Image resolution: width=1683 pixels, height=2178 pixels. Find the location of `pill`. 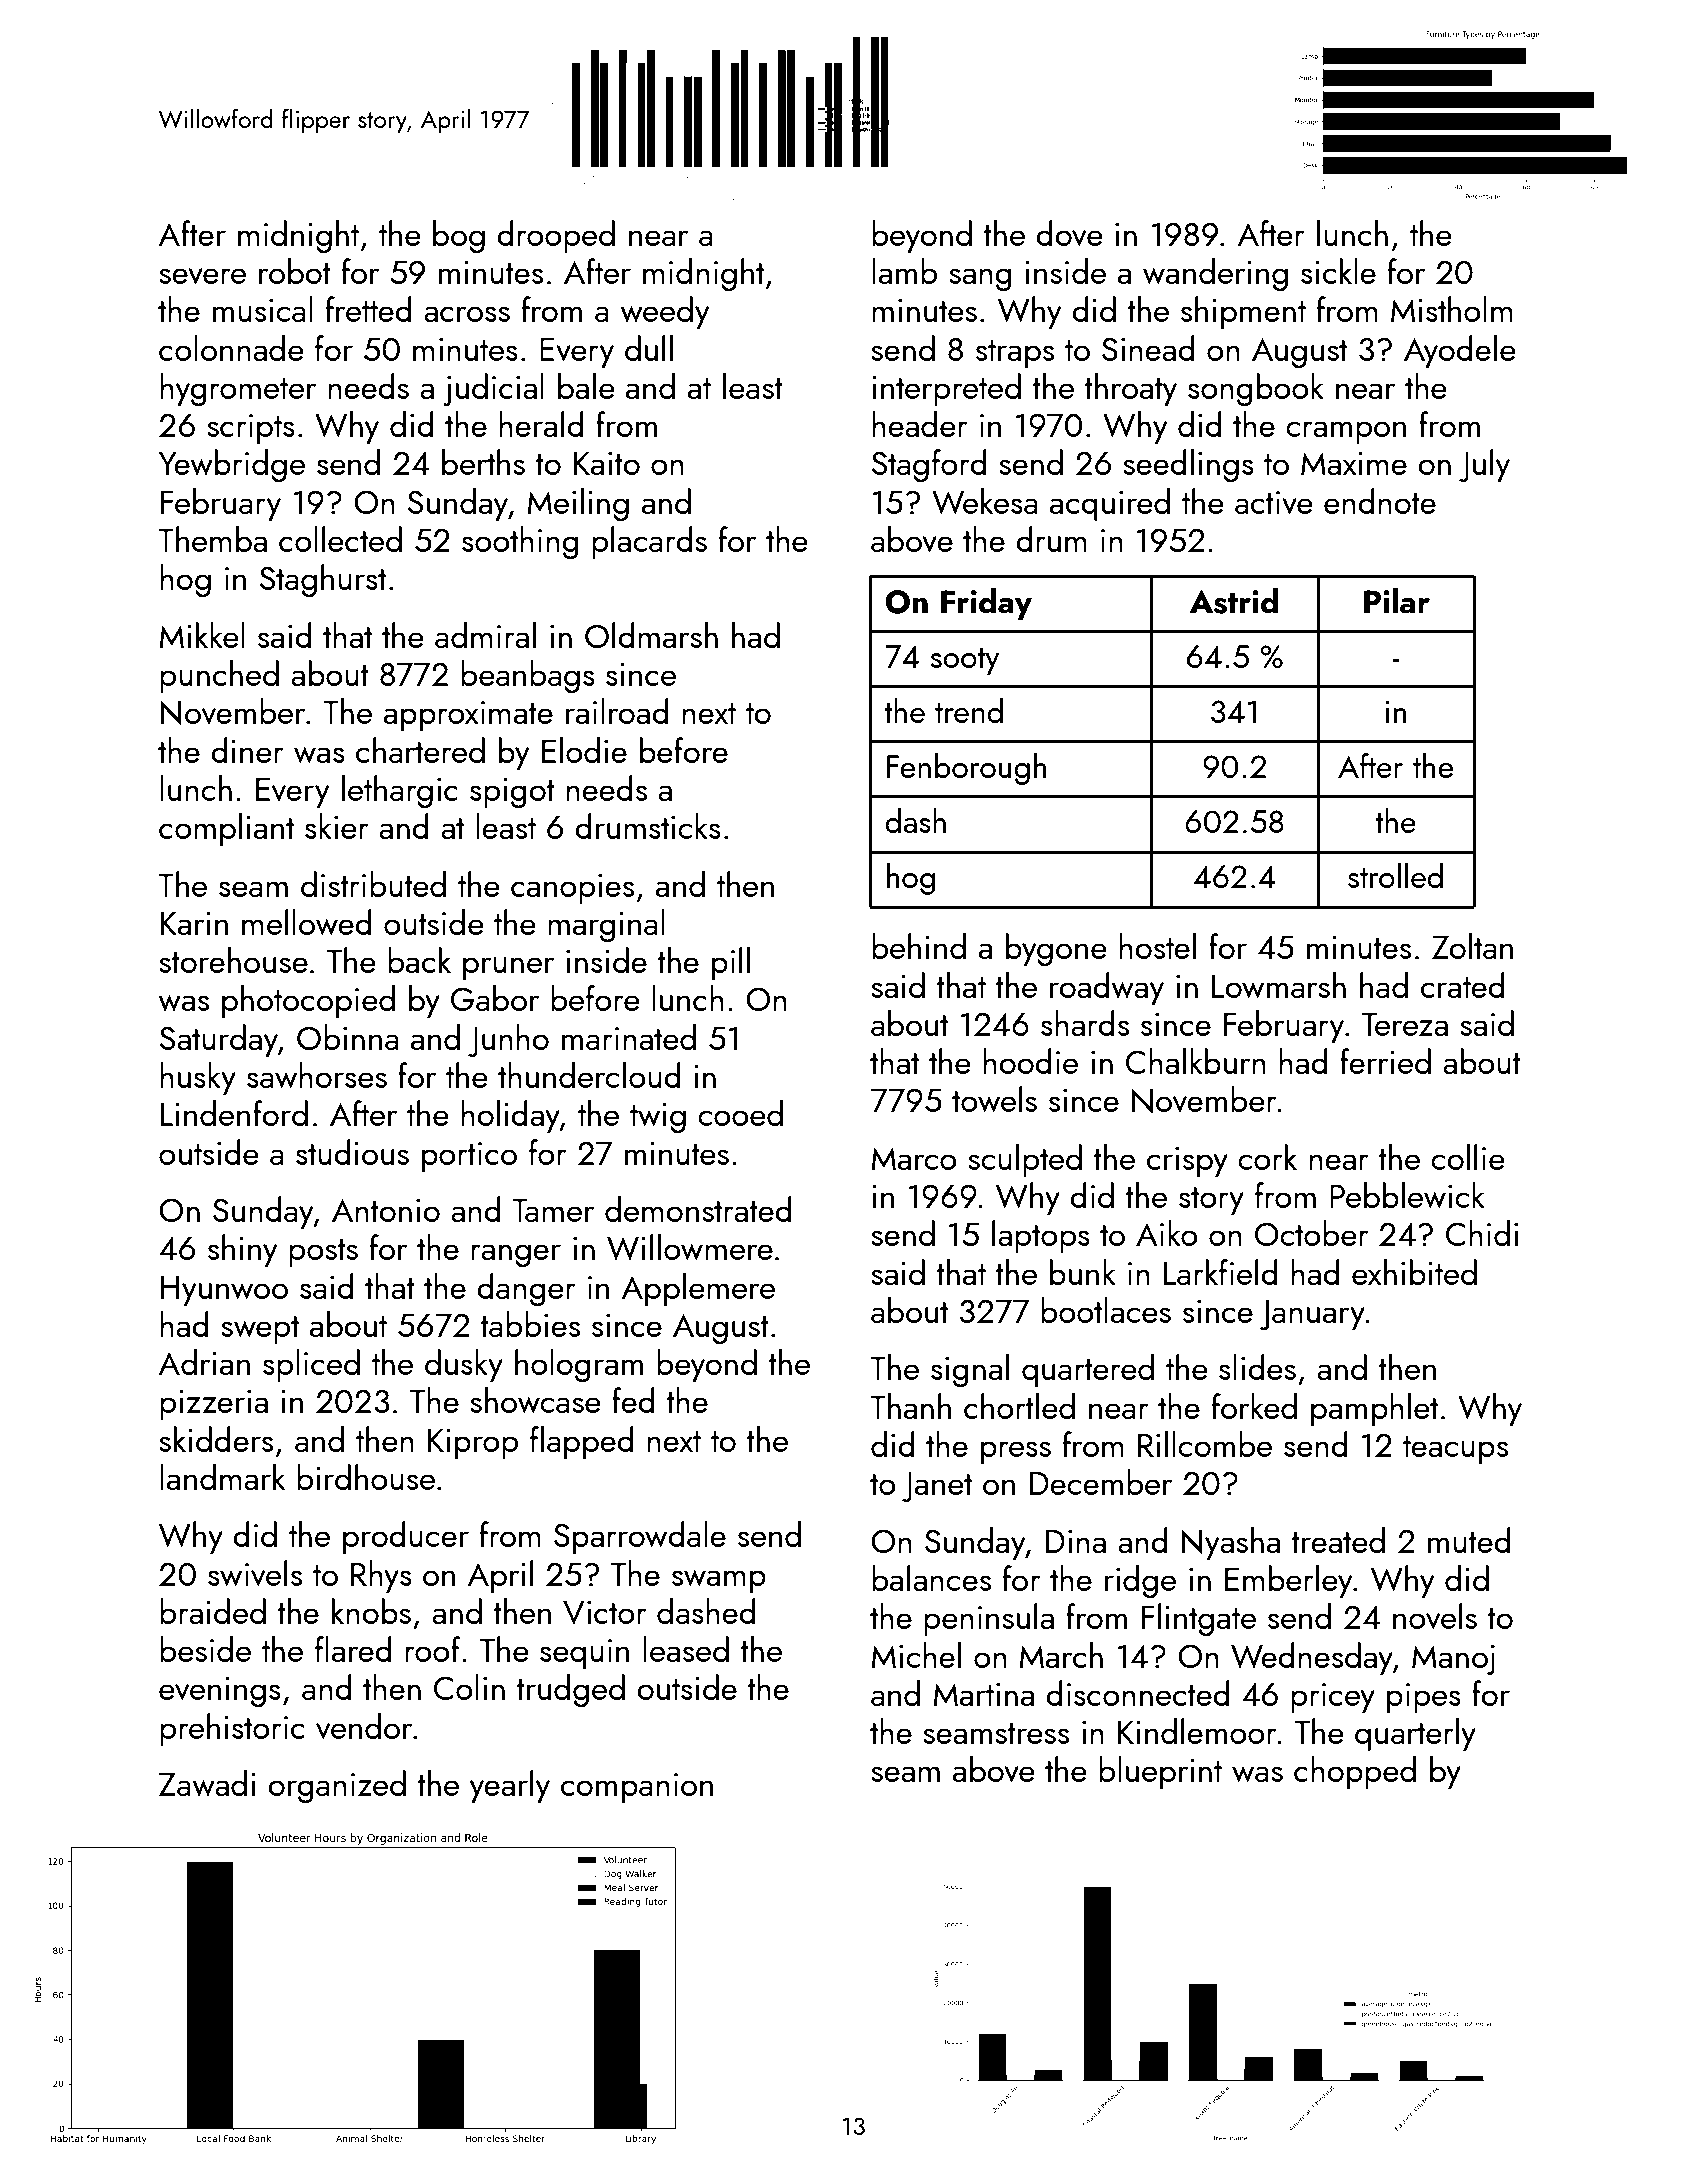

pill is located at coordinates (731, 963).
